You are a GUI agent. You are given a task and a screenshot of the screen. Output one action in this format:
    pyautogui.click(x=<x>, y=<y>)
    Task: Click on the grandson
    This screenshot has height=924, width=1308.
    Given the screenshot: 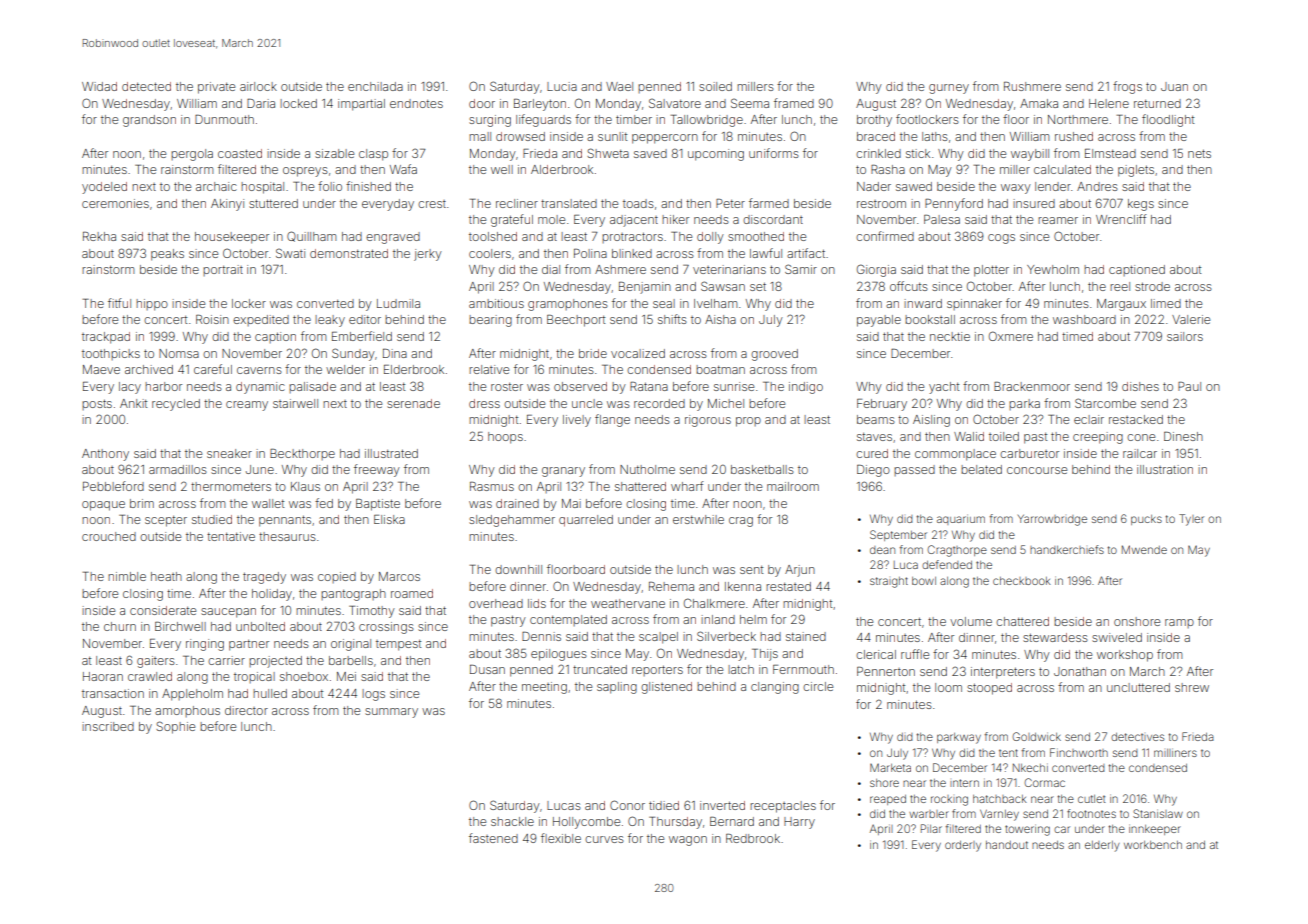 What is the action you would take?
    pyautogui.click(x=149, y=121)
